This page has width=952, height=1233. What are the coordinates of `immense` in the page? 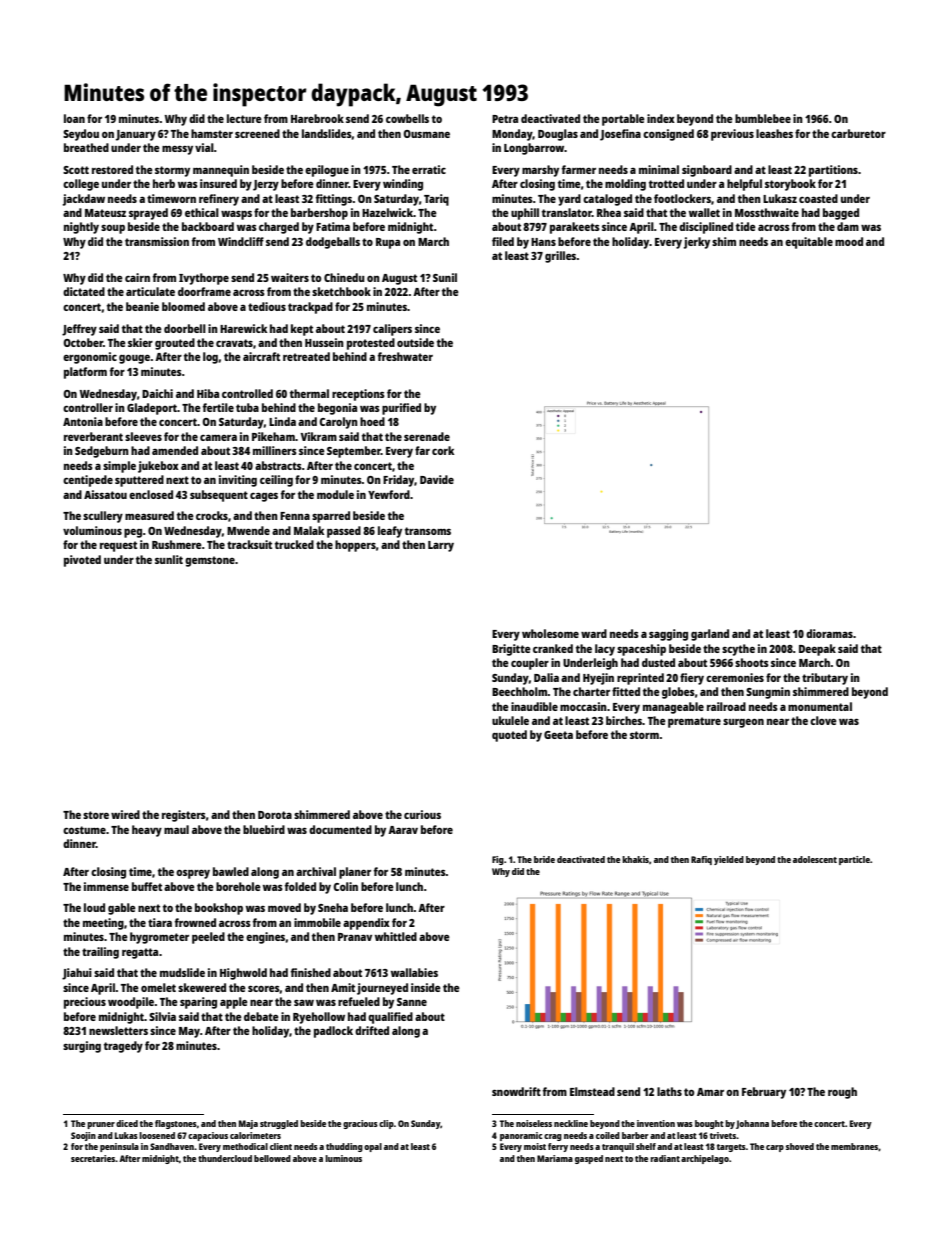 It's located at (106, 886).
